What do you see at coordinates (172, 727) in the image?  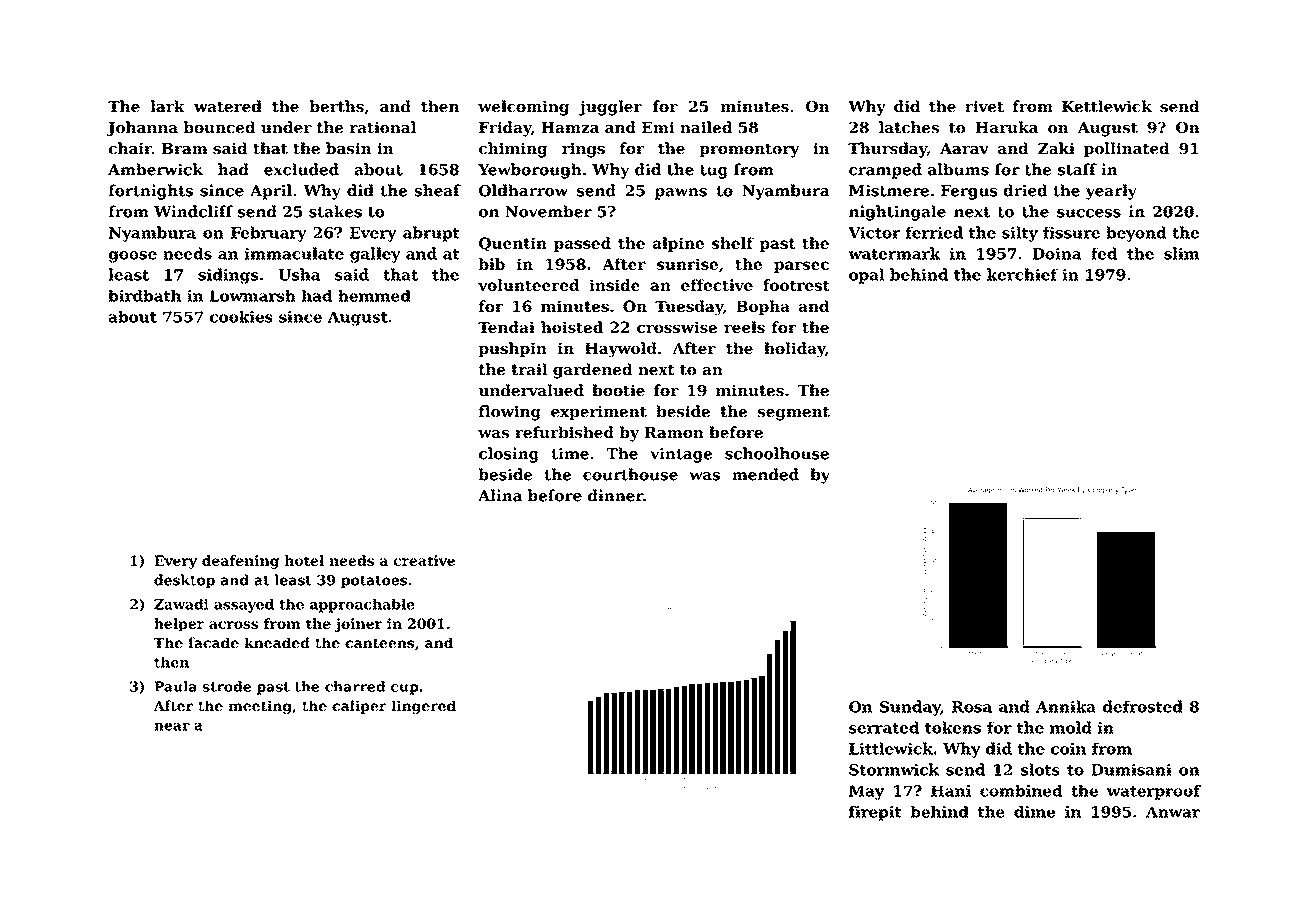 I see `near` at bounding box center [172, 727].
